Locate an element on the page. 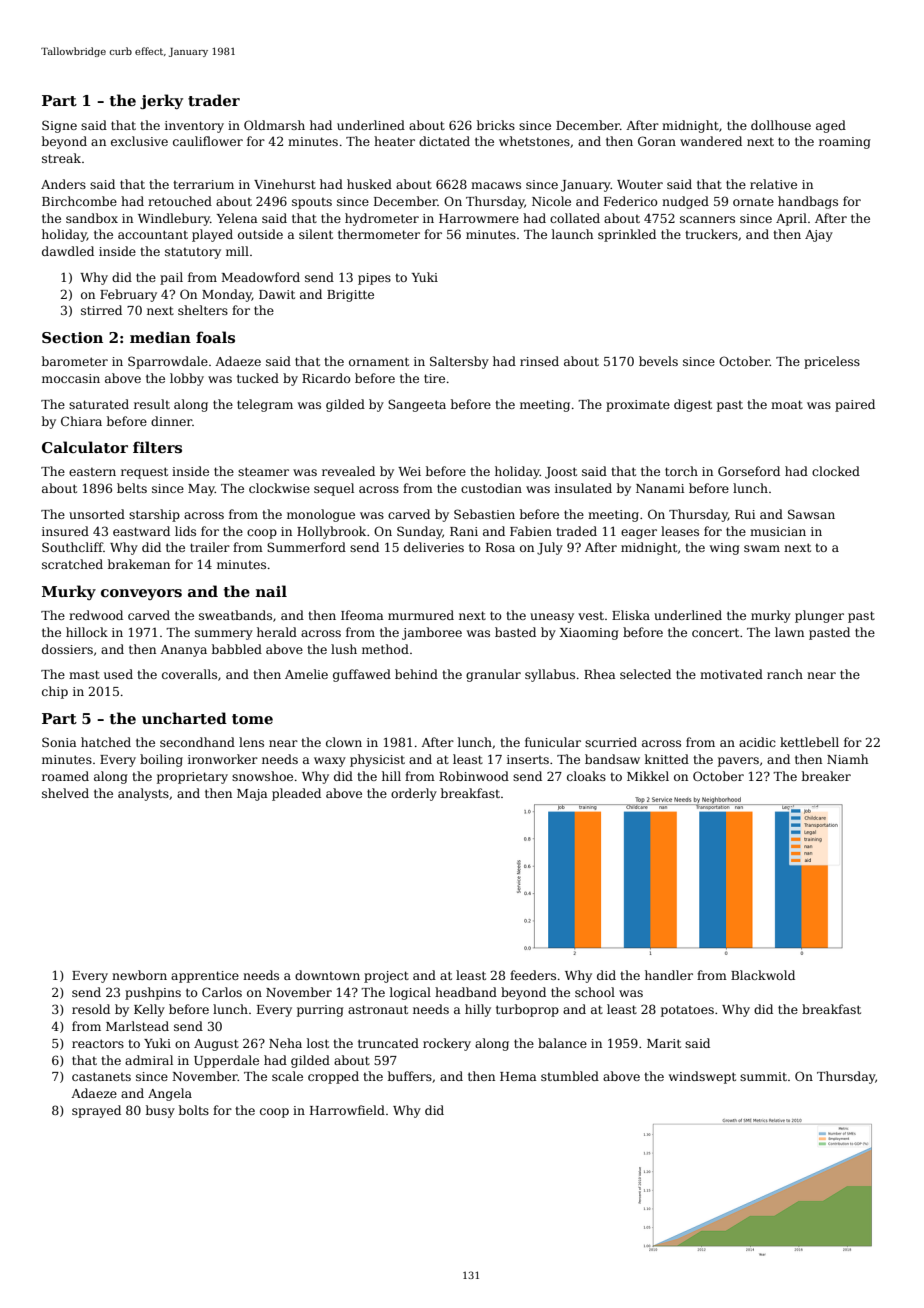  cauliflower is located at coordinates (208, 141).
